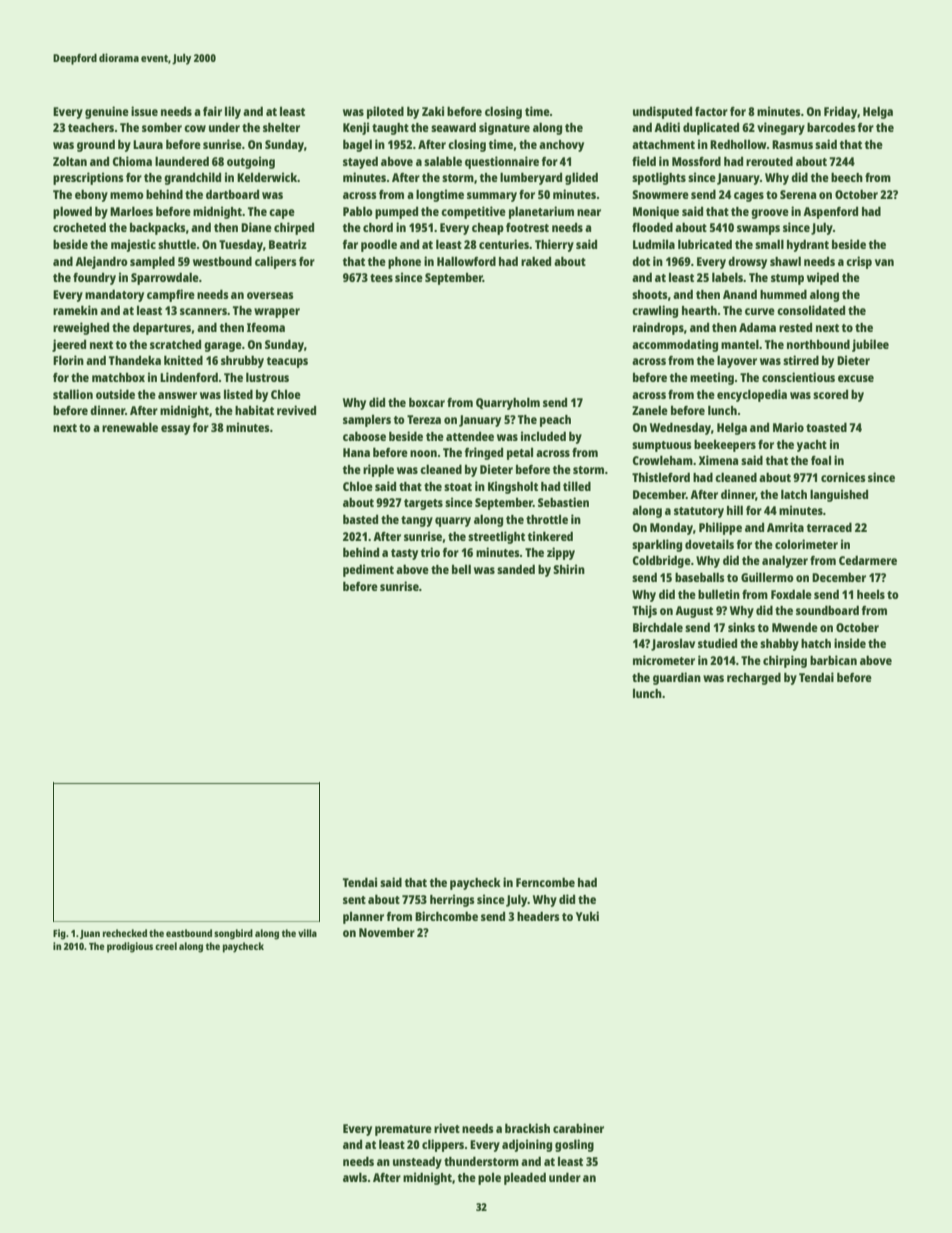  What do you see at coordinates (516, 569) in the screenshot?
I see `sanded` at bounding box center [516, 569].
